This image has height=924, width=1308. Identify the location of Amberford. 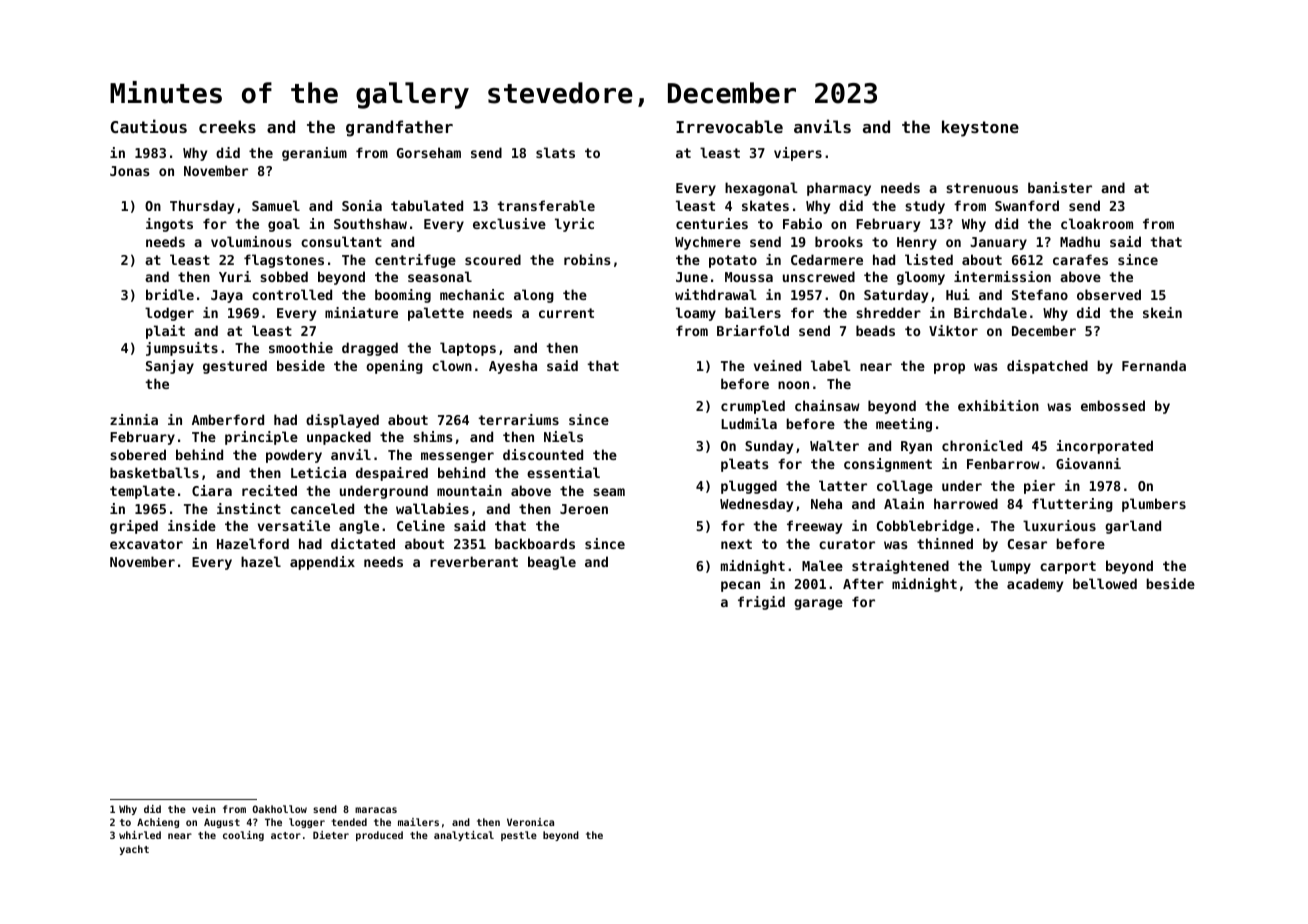
(228, 419).
